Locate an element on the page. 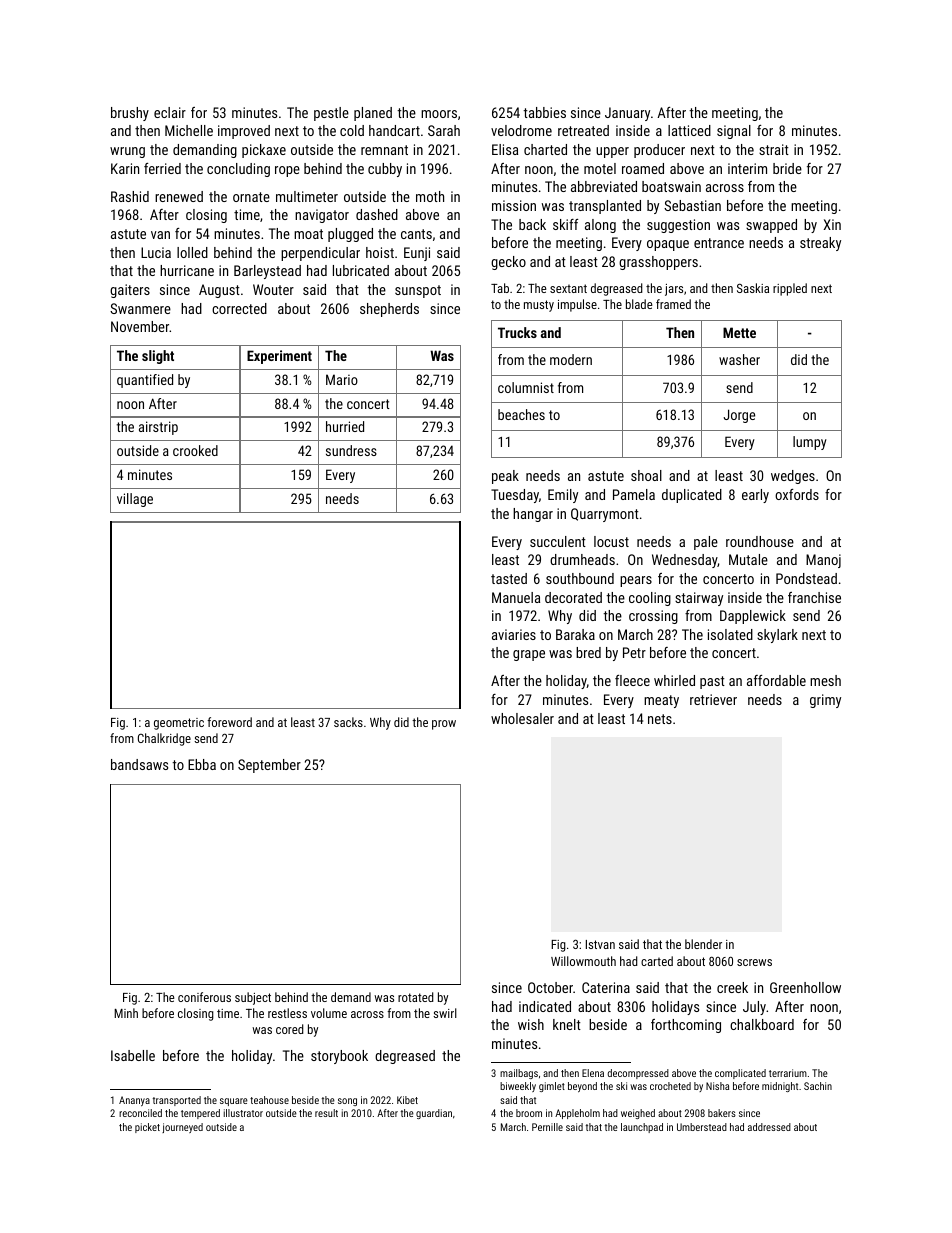  January is located at coordinates (627, 114).
